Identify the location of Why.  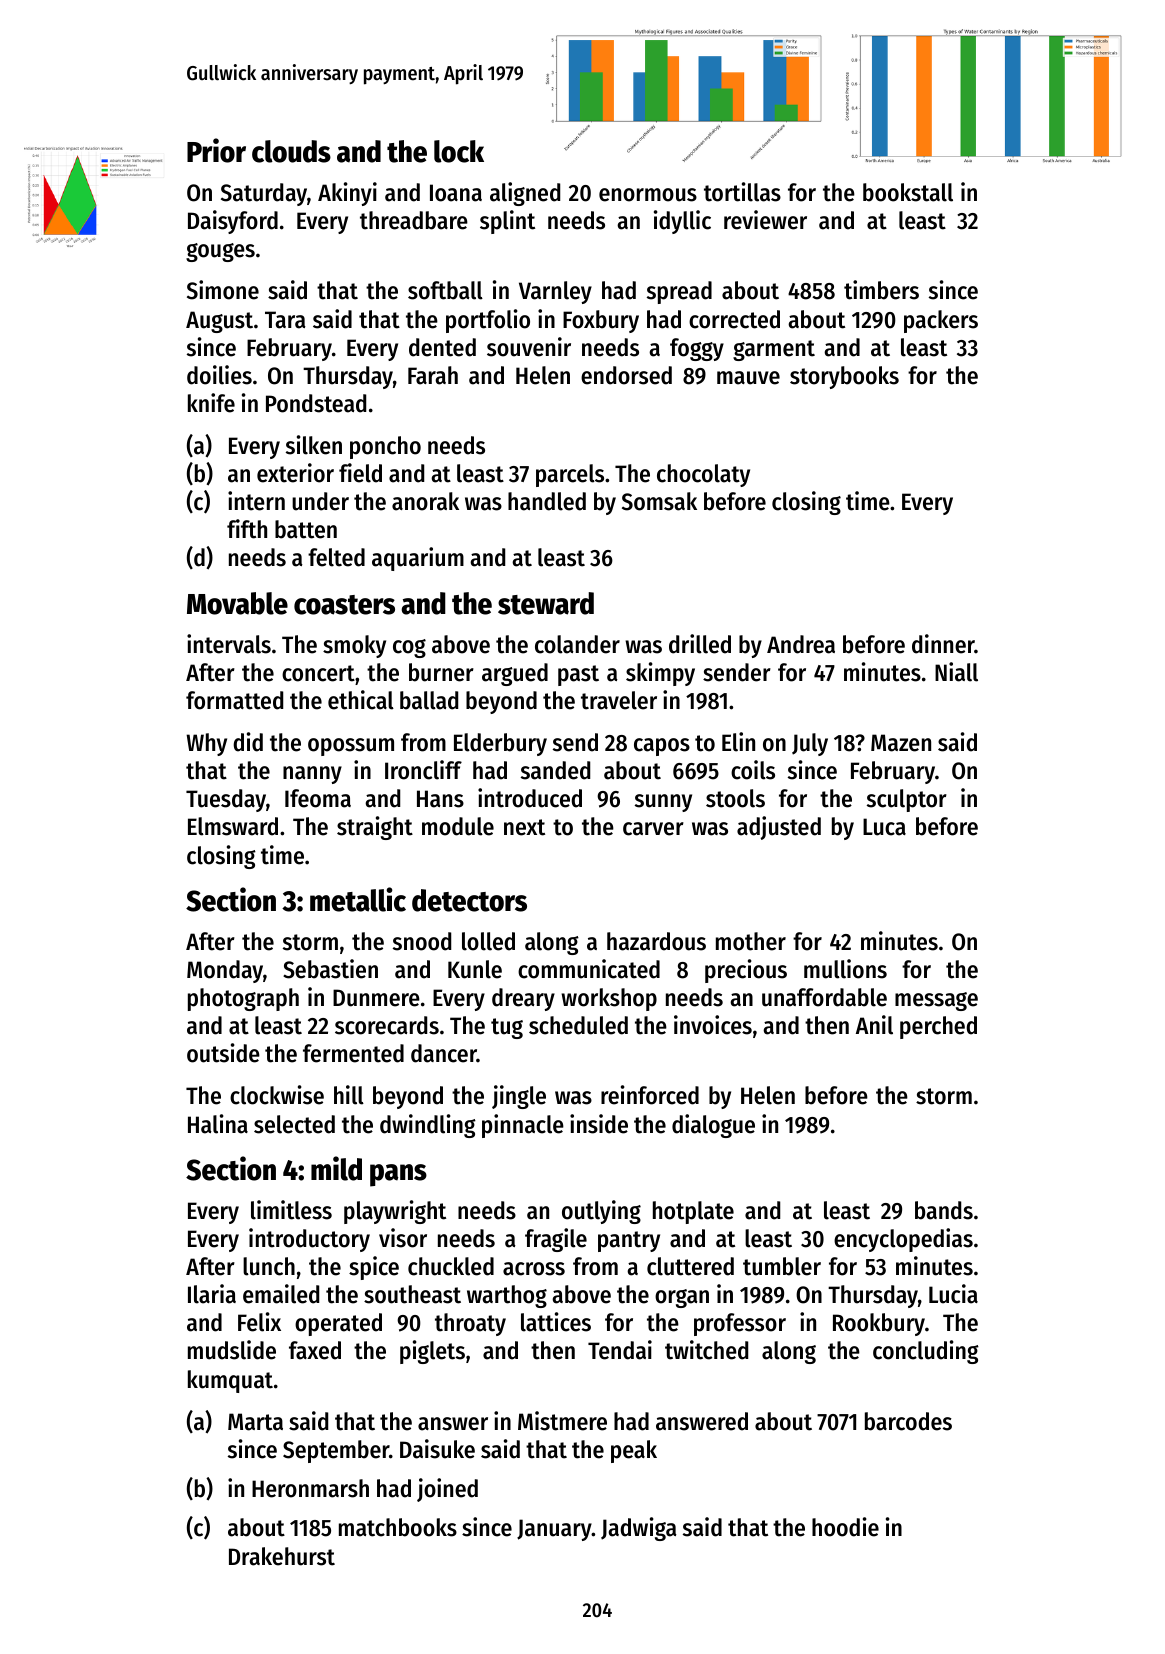
(206, 744).
